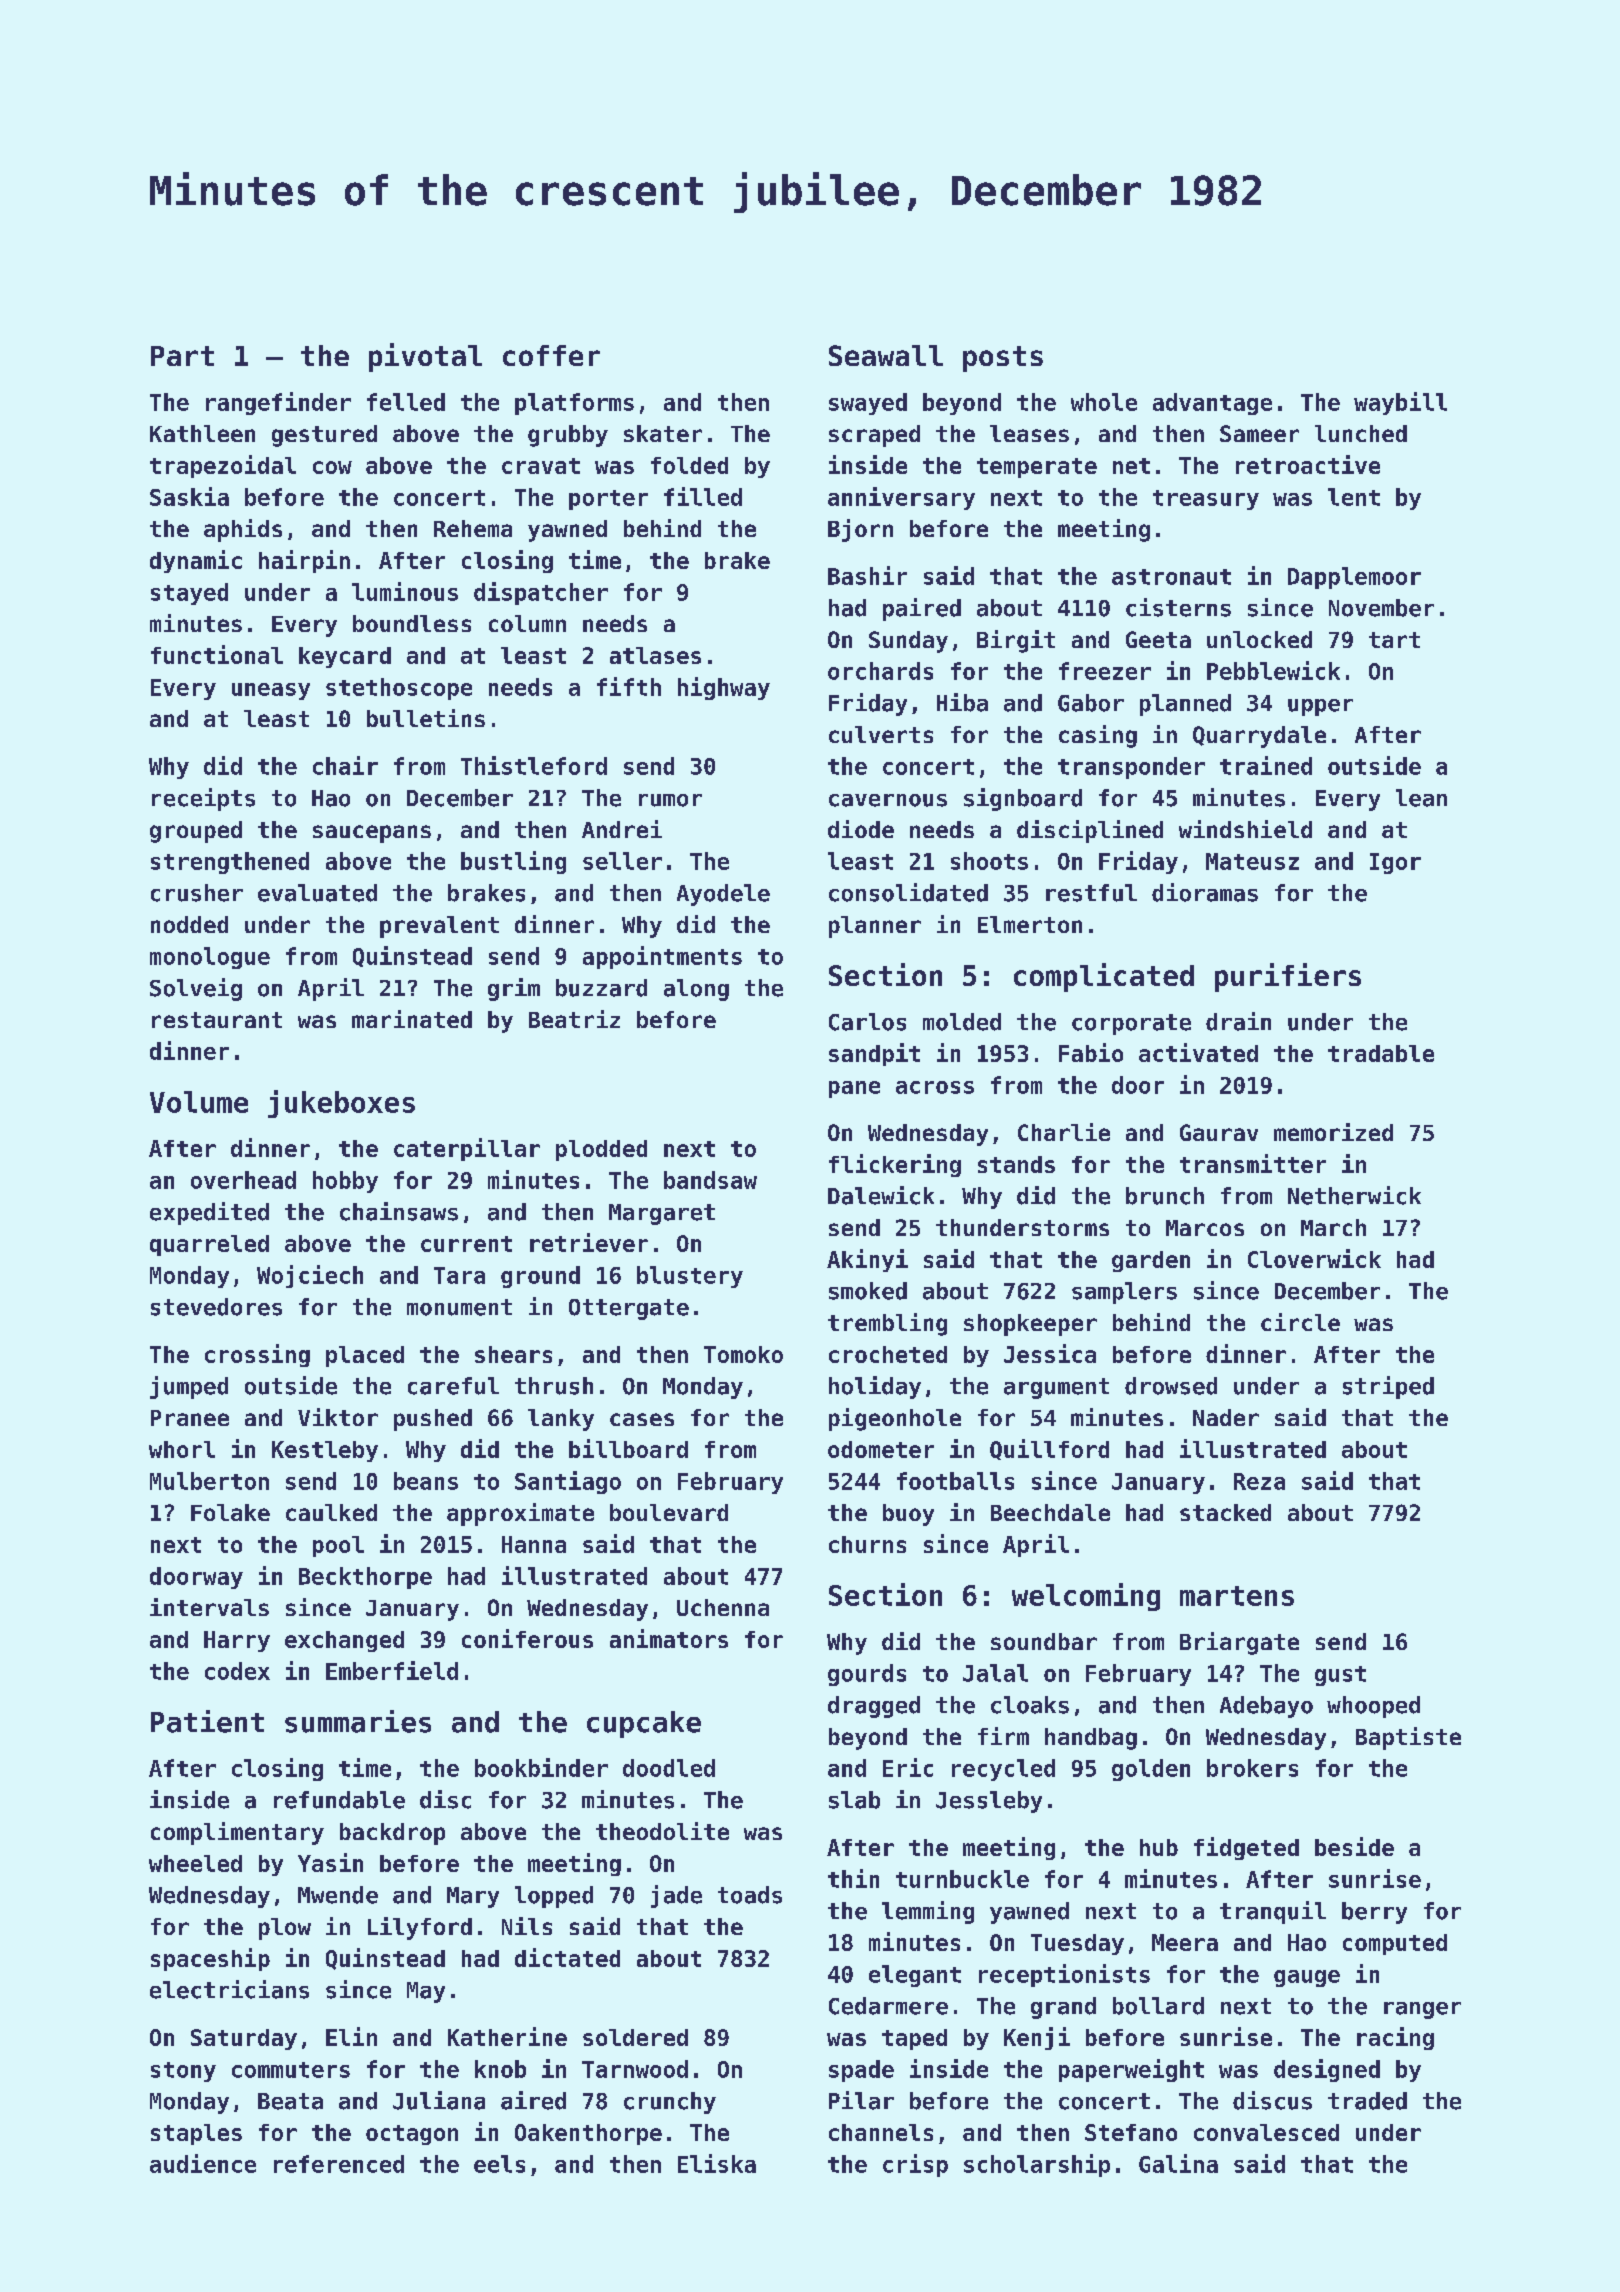 The image size is (1620, 2292). What do you see at coordinates (1314, 1258) in the image?
I see `Cloverwick` at bounding box center [1314, 1258].
